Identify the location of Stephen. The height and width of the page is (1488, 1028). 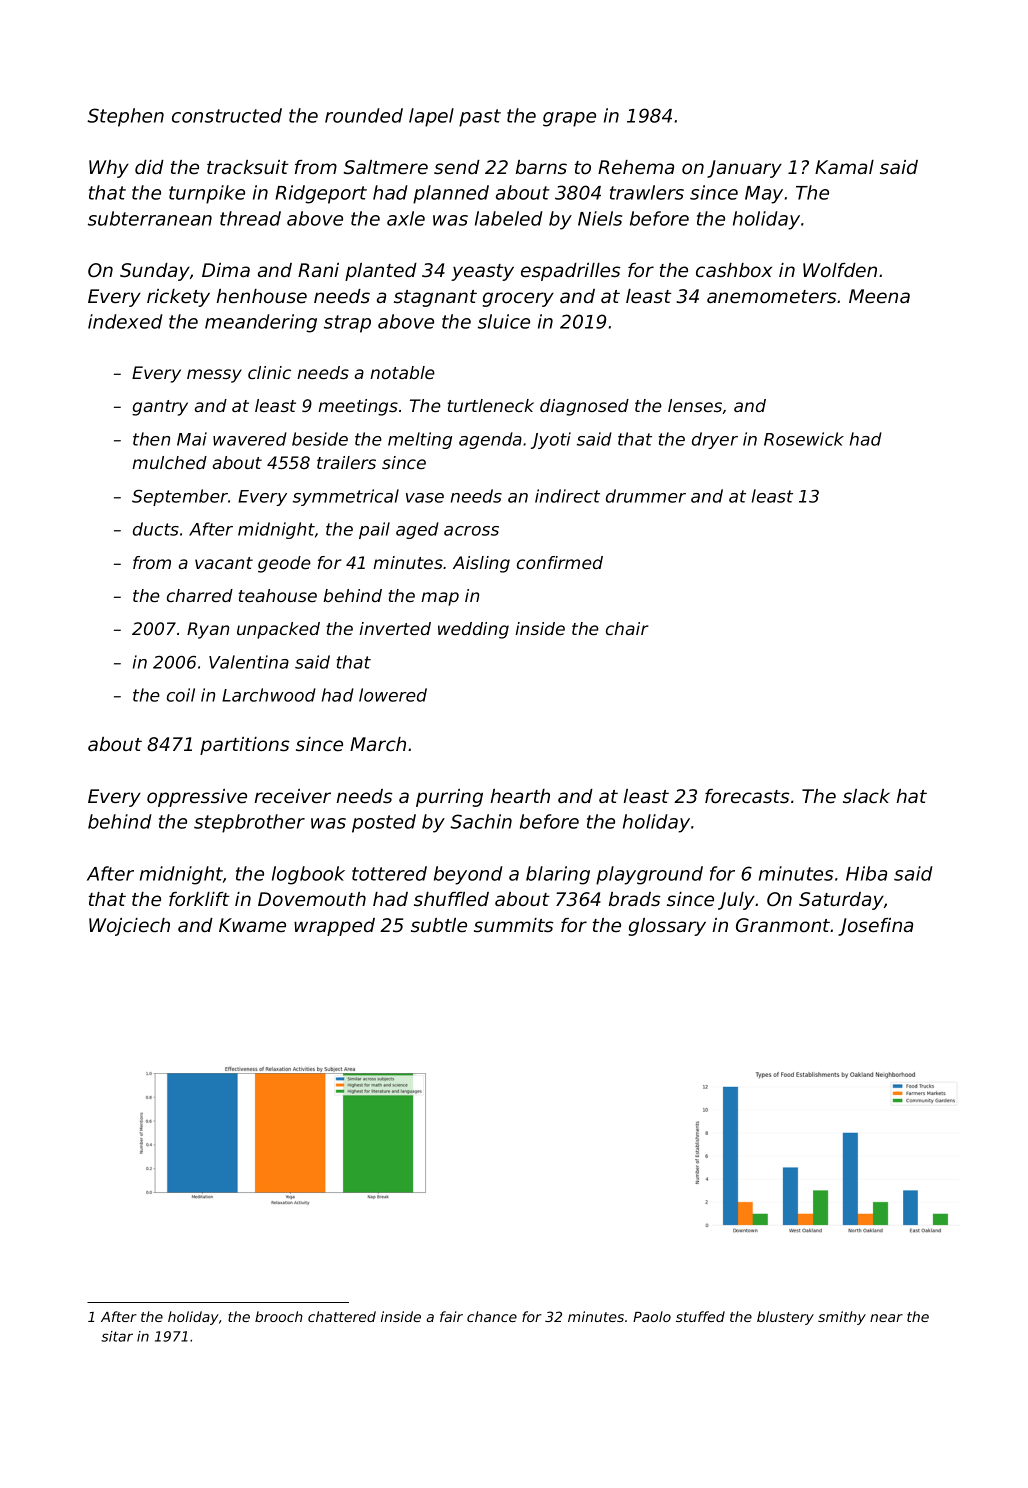
(125, 117).
